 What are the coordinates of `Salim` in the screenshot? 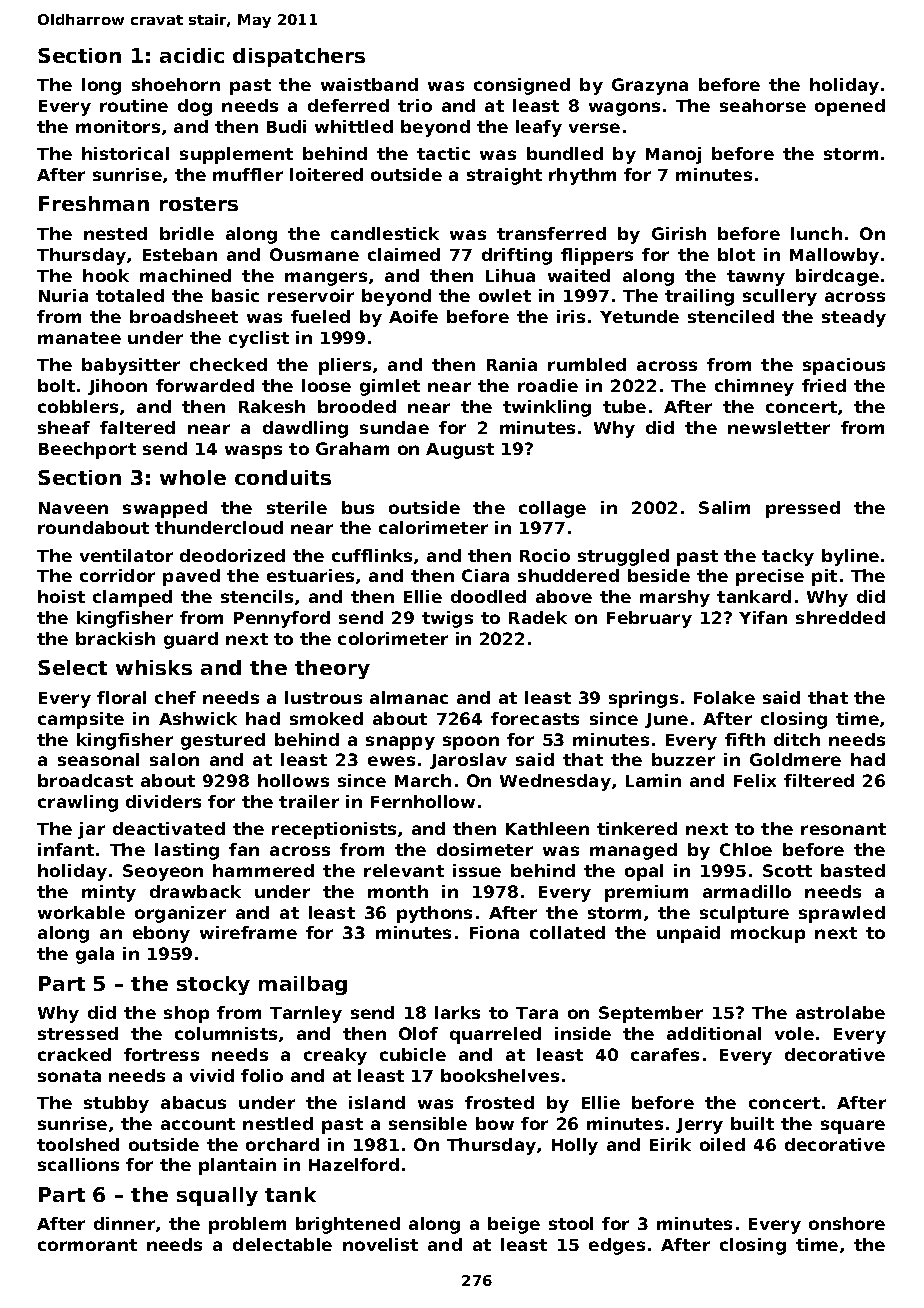 It's located at (724, 507).
